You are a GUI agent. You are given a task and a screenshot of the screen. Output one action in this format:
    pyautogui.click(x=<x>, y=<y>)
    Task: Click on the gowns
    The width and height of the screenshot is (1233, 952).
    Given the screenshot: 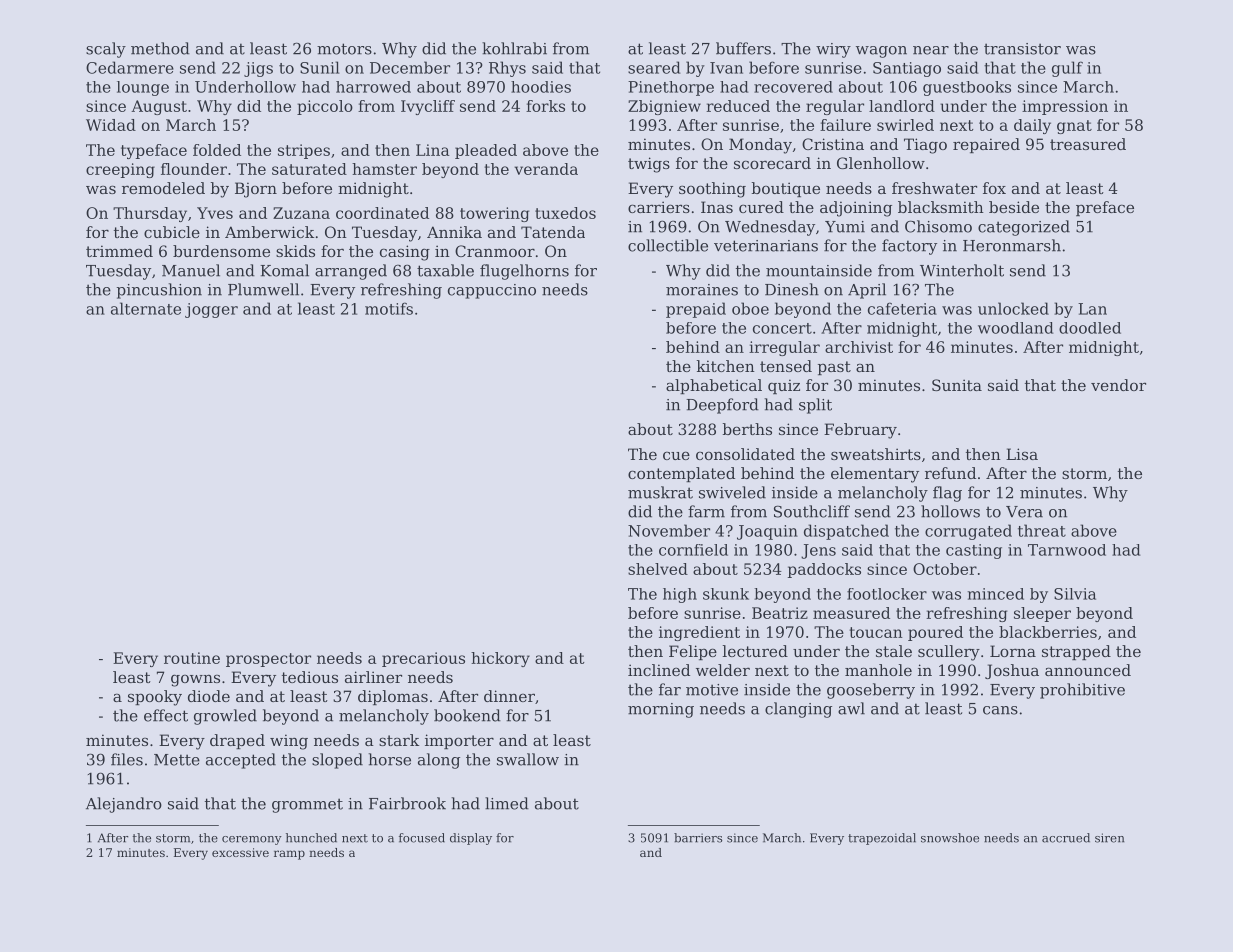 What is the action you would take?
    pyautogui.click(x=195, y=680)
